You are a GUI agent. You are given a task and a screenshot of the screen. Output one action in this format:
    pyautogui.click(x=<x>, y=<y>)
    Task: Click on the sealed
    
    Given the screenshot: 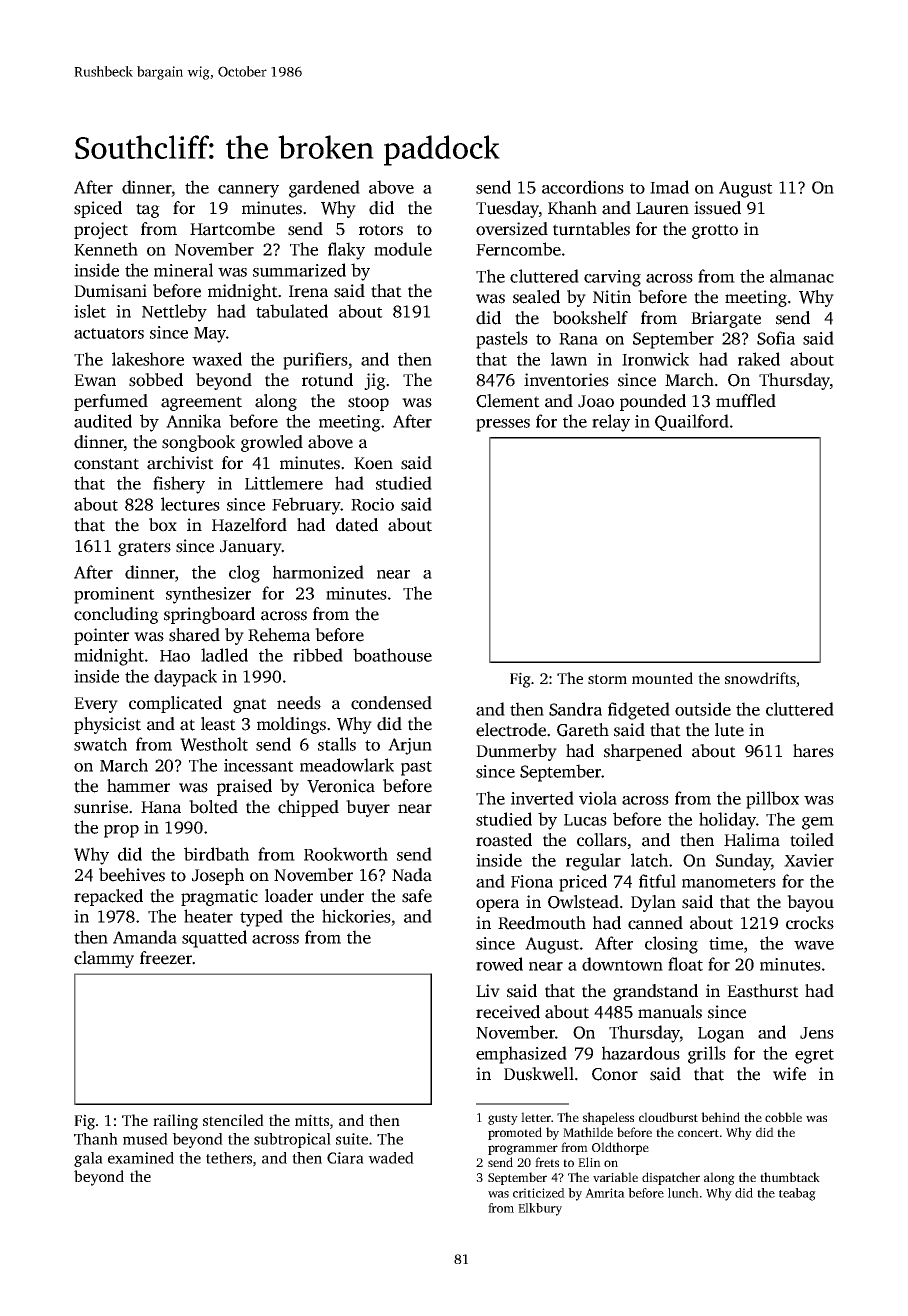 What is the action you would take?
    pyautogui.click(x=536, y=297)
